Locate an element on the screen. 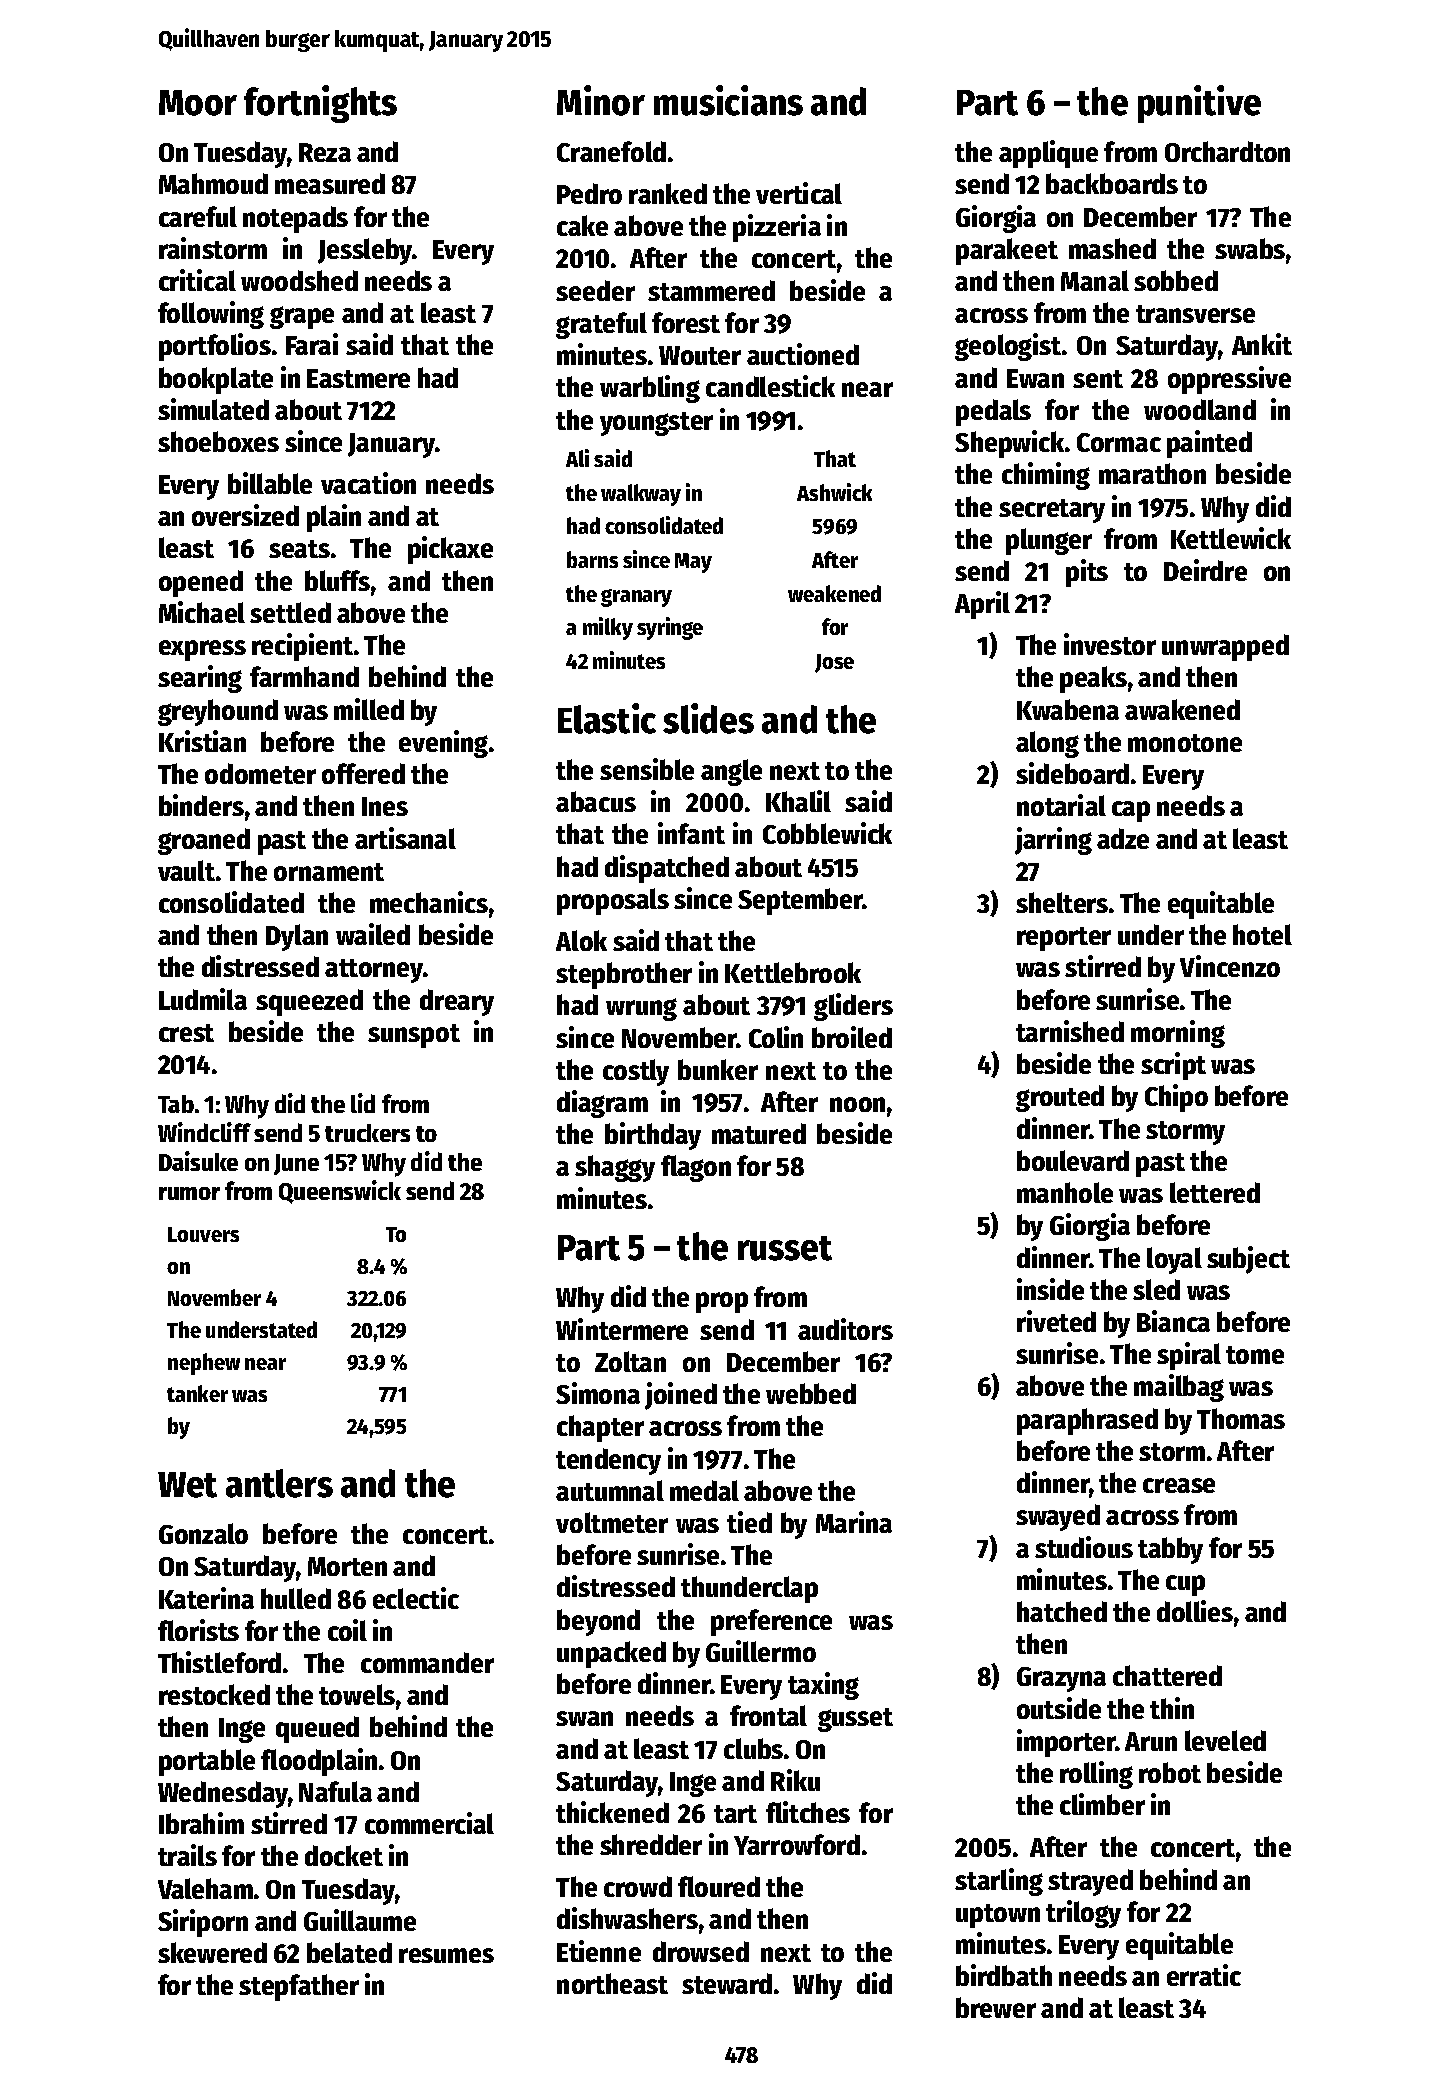  offered is located at coordinates (363, 773).
